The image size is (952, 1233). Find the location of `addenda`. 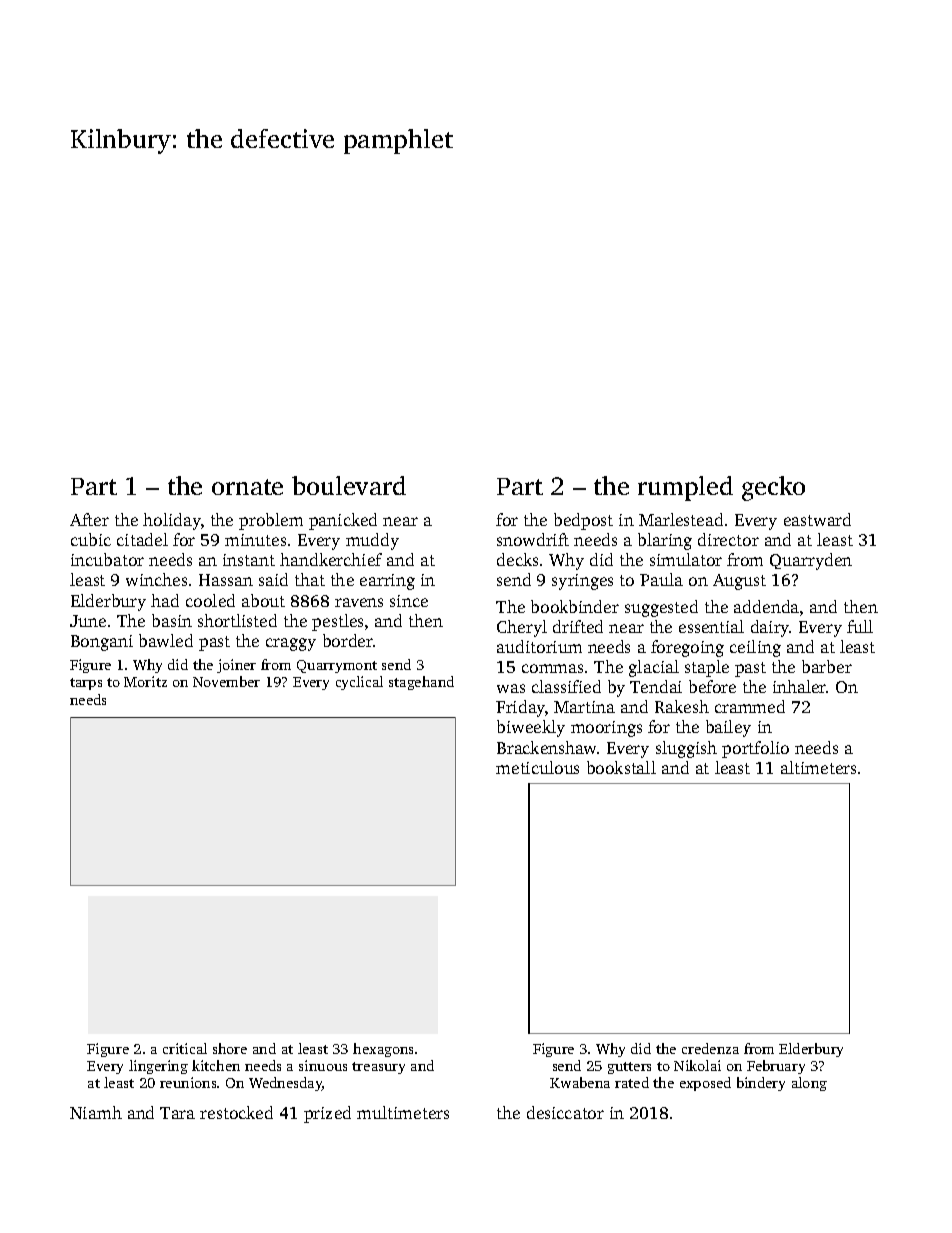

addenda is located at coordinates (766, 606).
